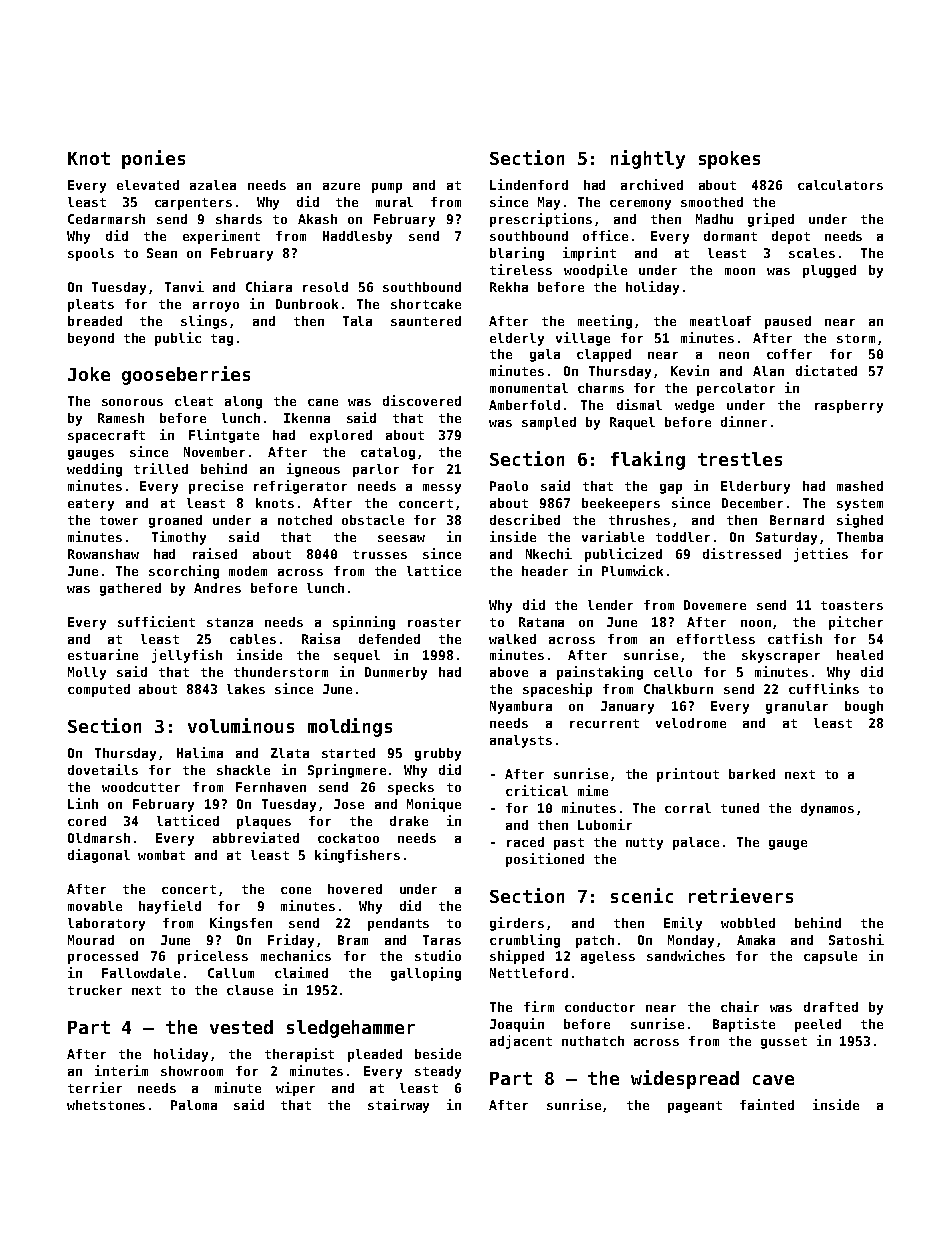 Image resolution: width=952 pixels, height=1233 pixels. Describe the element at coordinates (525, 941) in the screenshot. I see `crumbling` at that location.
